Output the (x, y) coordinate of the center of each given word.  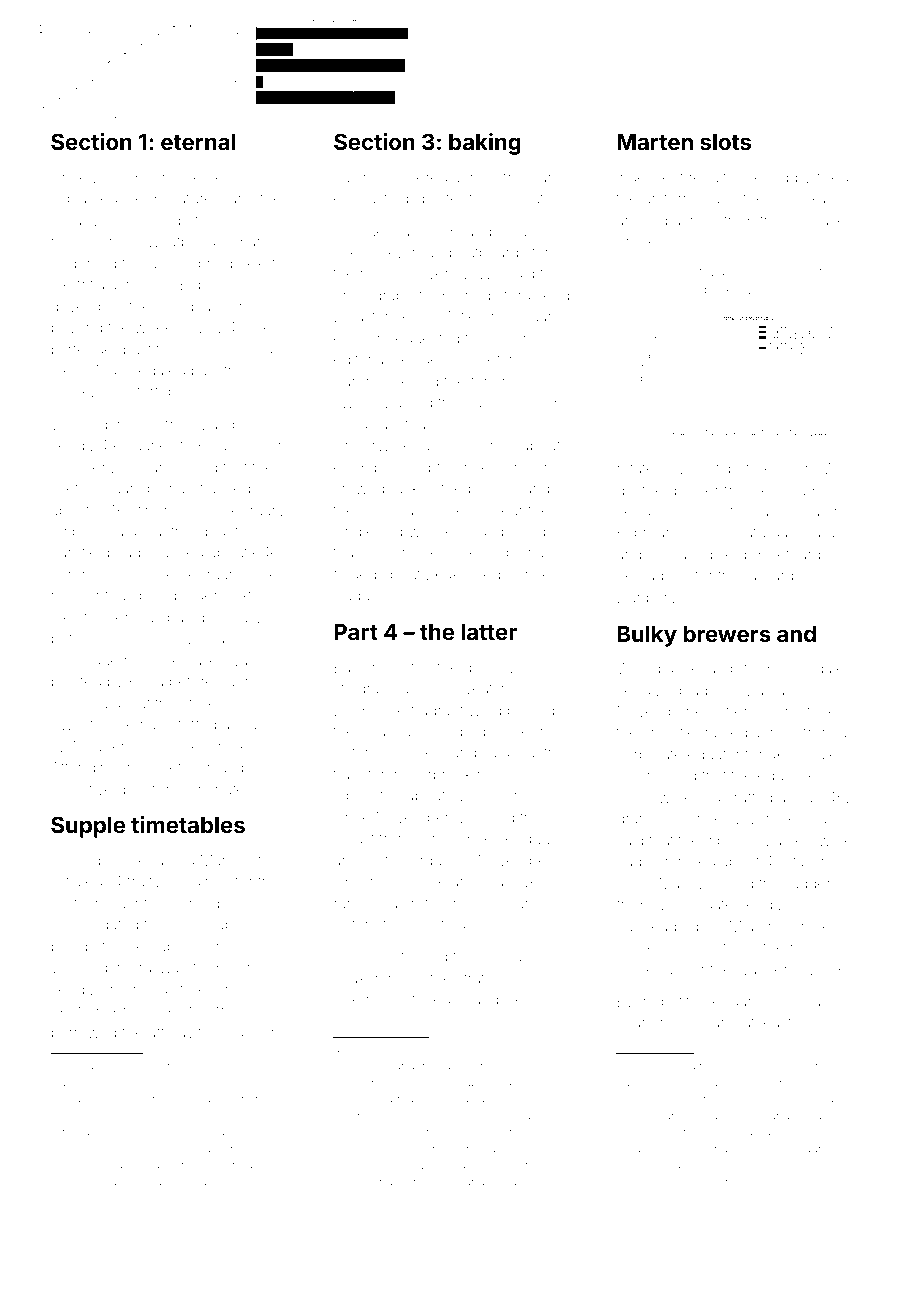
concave (816, 221)
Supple (88, 827)
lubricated (369, 795)
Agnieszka (89, 1183)
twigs (642, 1133)
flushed (225, 488)
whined (112, 220)
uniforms (673, 198)
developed (87, 308)
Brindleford (493, 295)
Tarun (824, 532)
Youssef (366, 1049)
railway (163, 969)
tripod (724, 842)
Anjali (515, 233)
